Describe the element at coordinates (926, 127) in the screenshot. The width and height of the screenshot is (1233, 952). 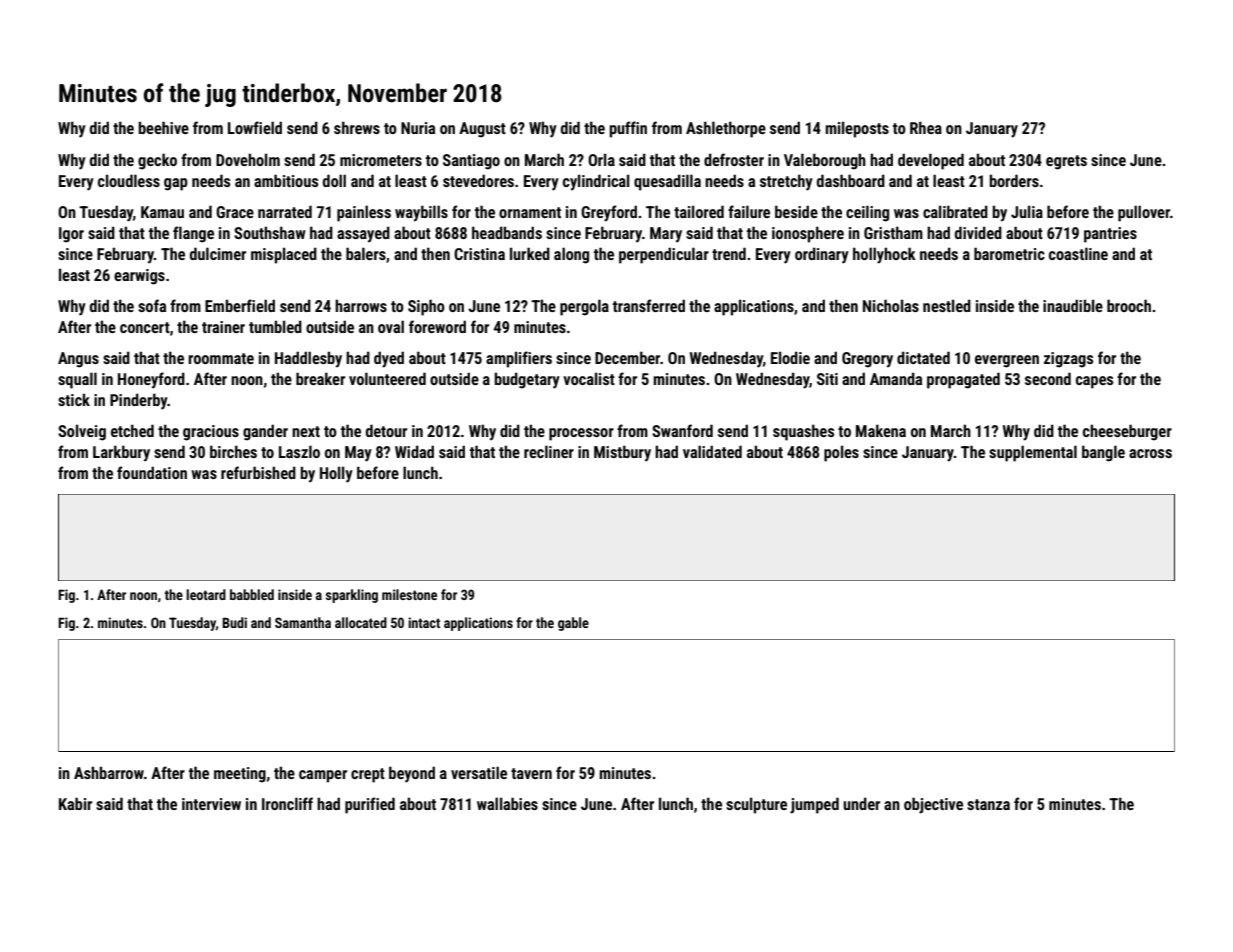
I see `Rhea` at that location.
